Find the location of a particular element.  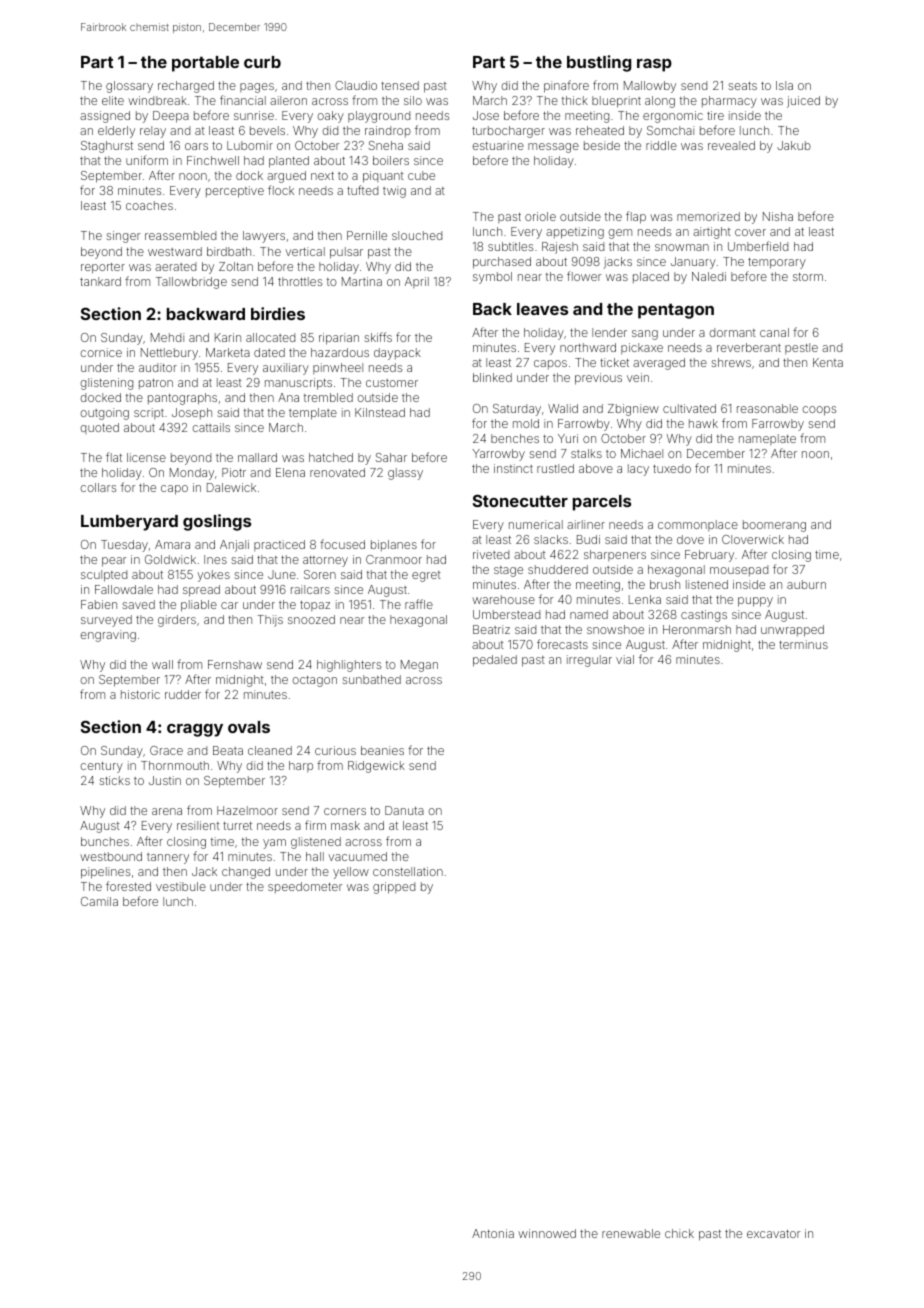

coops is located at coordinates (819, 411).
